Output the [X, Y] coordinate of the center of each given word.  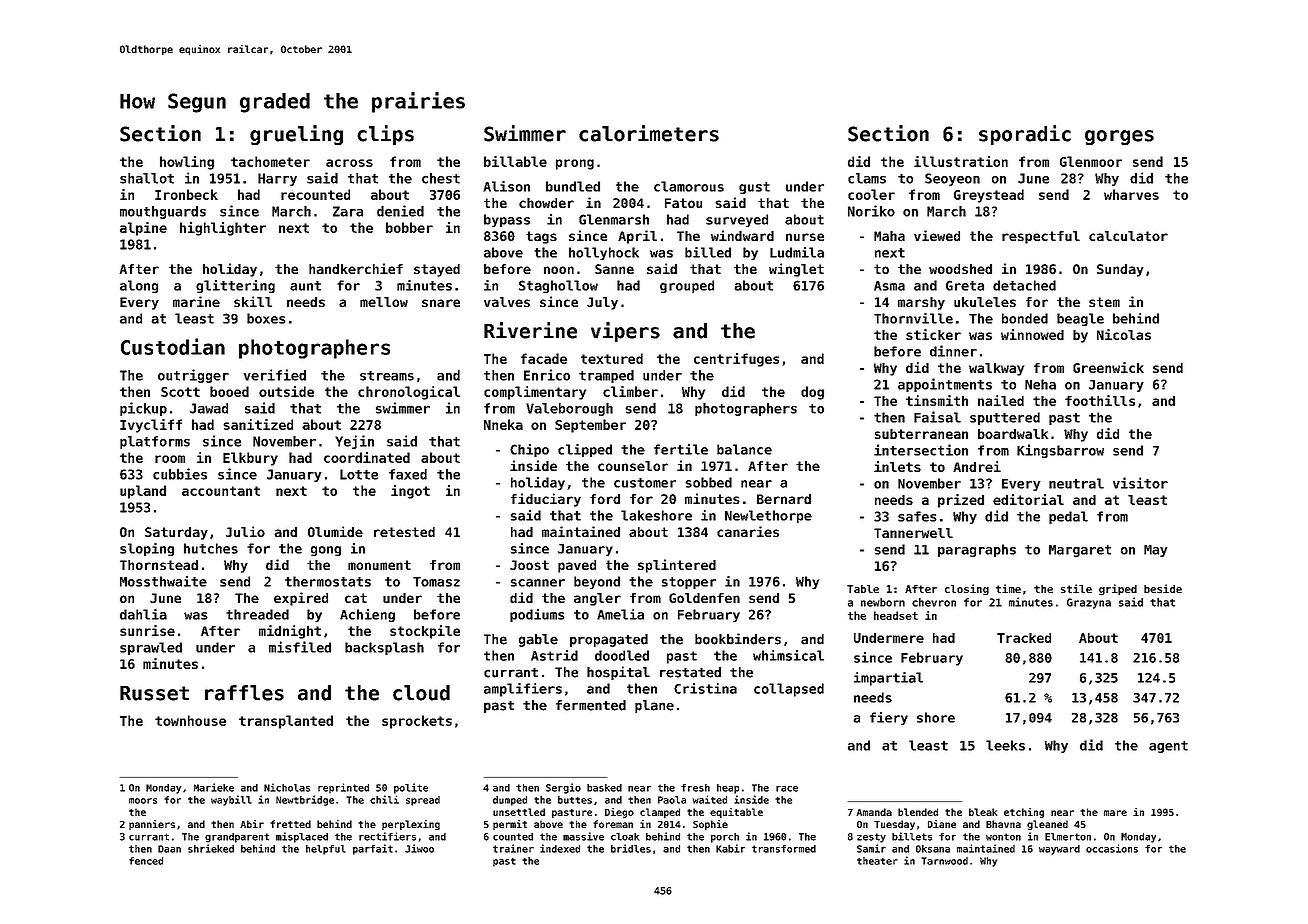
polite [411, 788]
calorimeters [649, 133]
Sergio [563, 788]
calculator [1128, 236]
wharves [1131, 194]
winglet [796, 270]
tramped [606, 376]
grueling [296, 135]
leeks [1005, 745]
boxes [266, 318]
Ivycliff [151, 426]
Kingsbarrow [1060, 451]
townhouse [190, 720]
